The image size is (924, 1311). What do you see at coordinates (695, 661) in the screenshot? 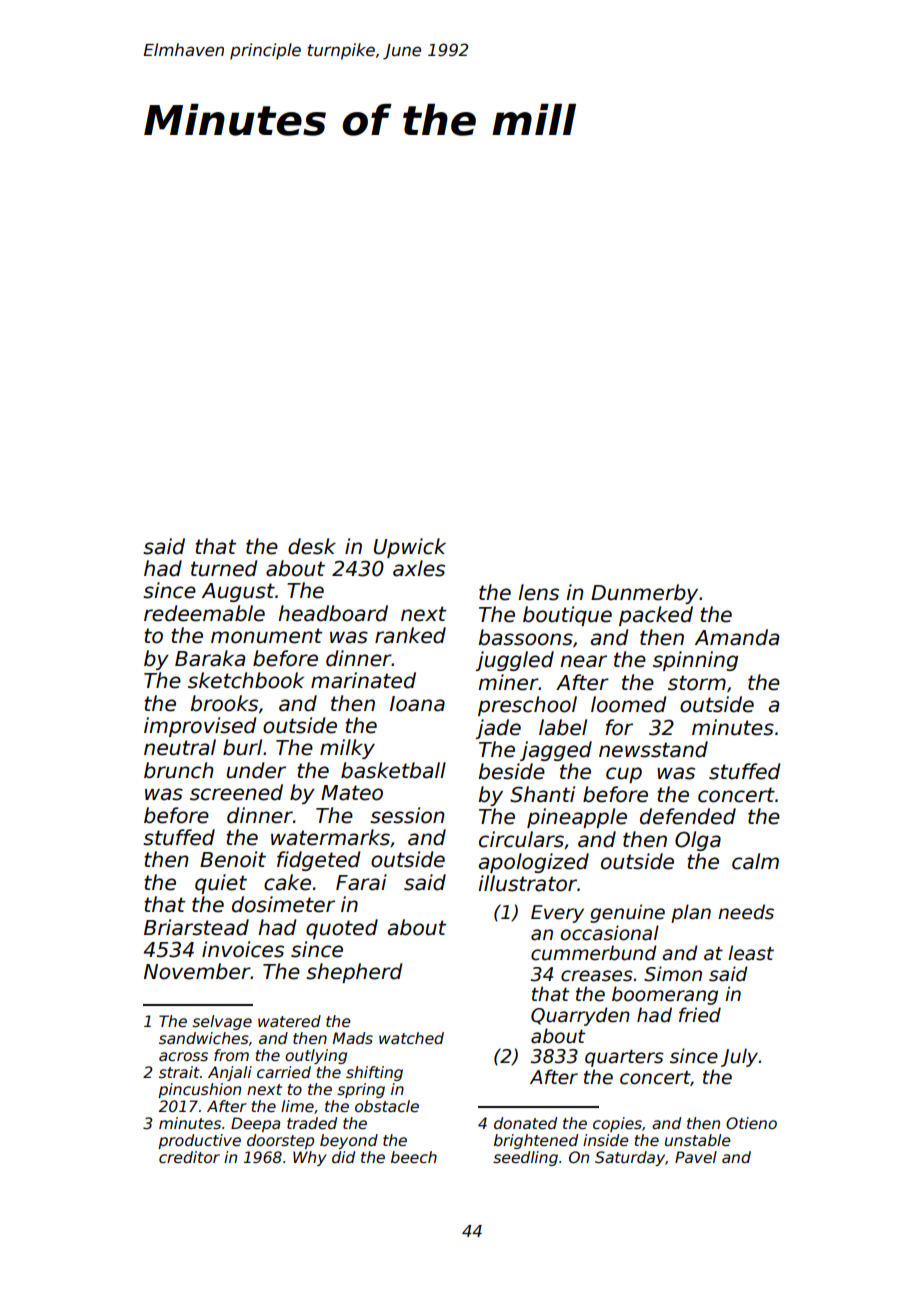
I see `spinning` at bounding box center [695, 661].
